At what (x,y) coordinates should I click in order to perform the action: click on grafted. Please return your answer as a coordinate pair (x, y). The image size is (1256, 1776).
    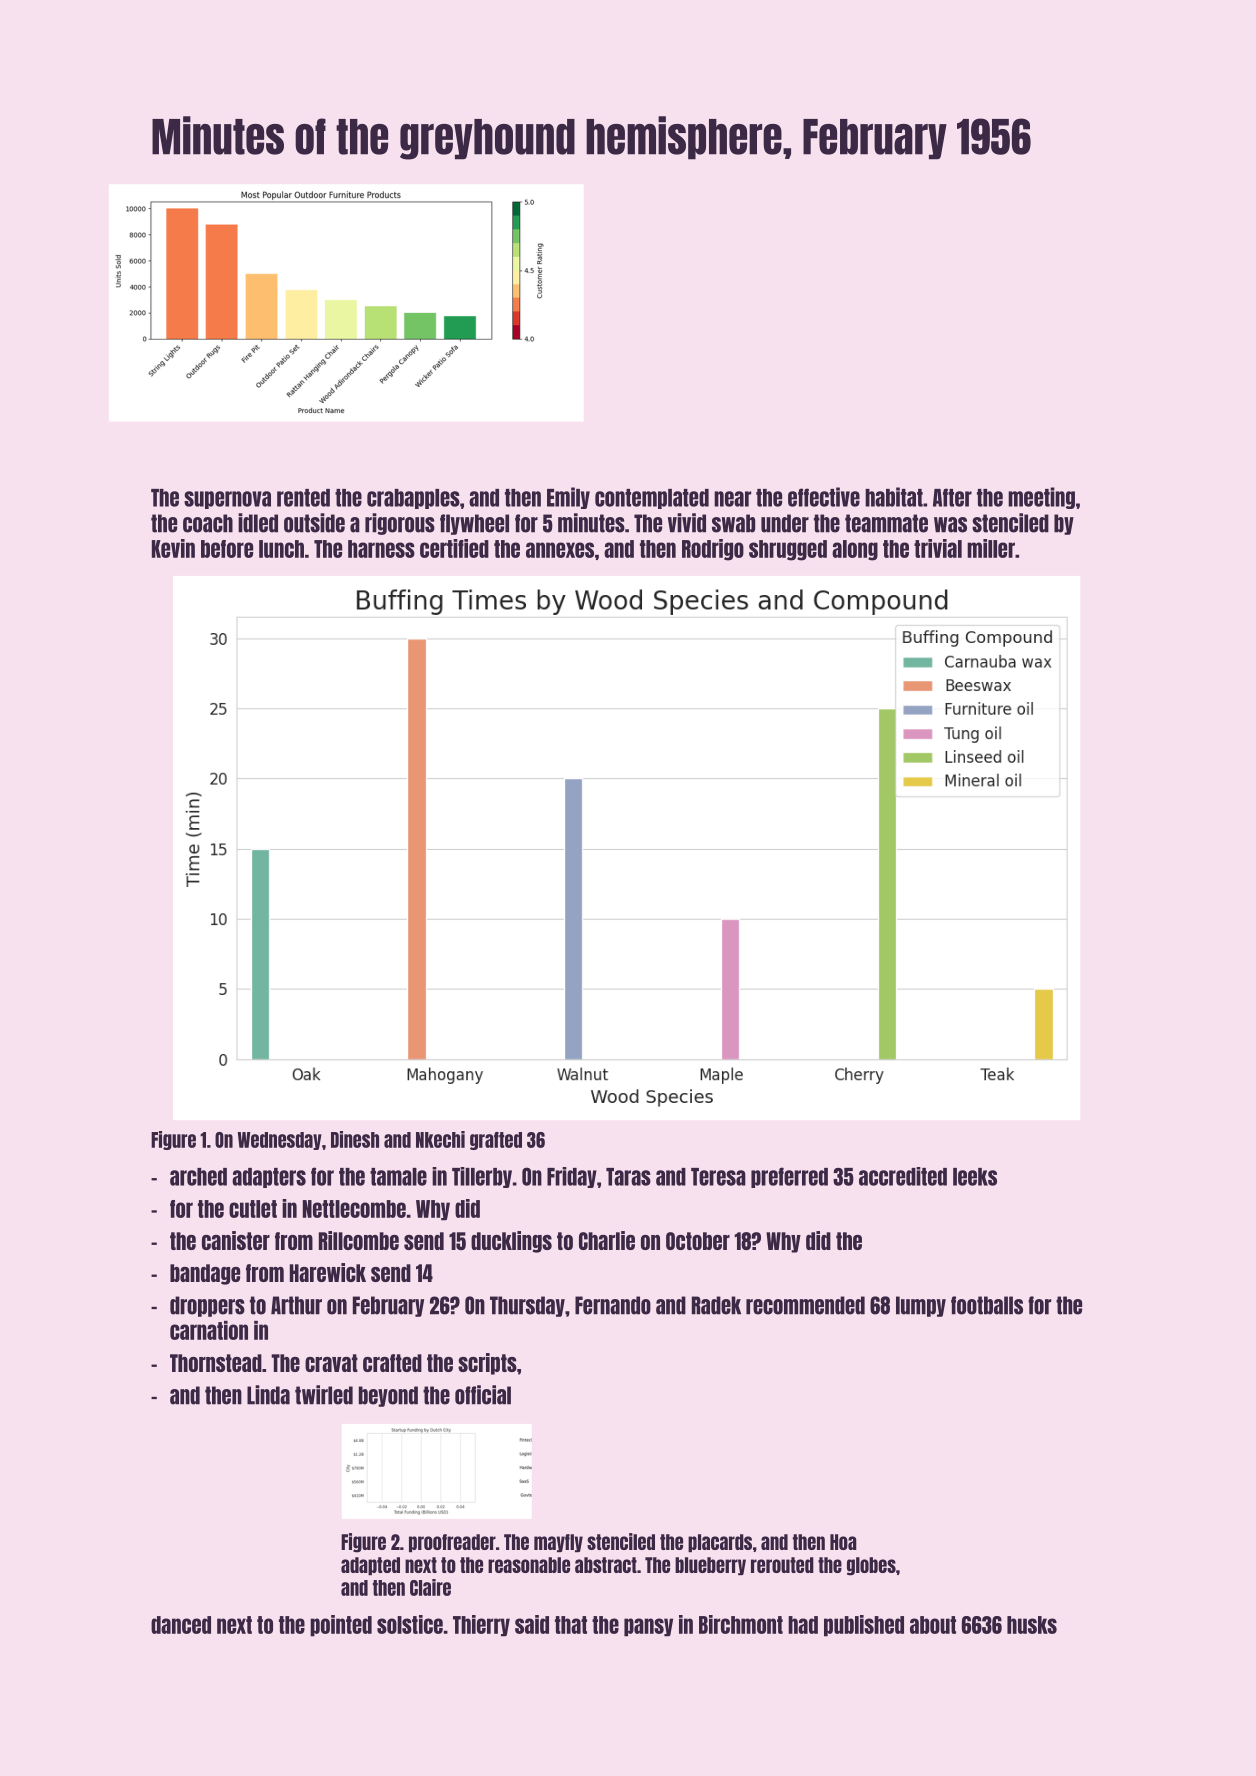
    Looking at the image, I should click on (496, 1141).
